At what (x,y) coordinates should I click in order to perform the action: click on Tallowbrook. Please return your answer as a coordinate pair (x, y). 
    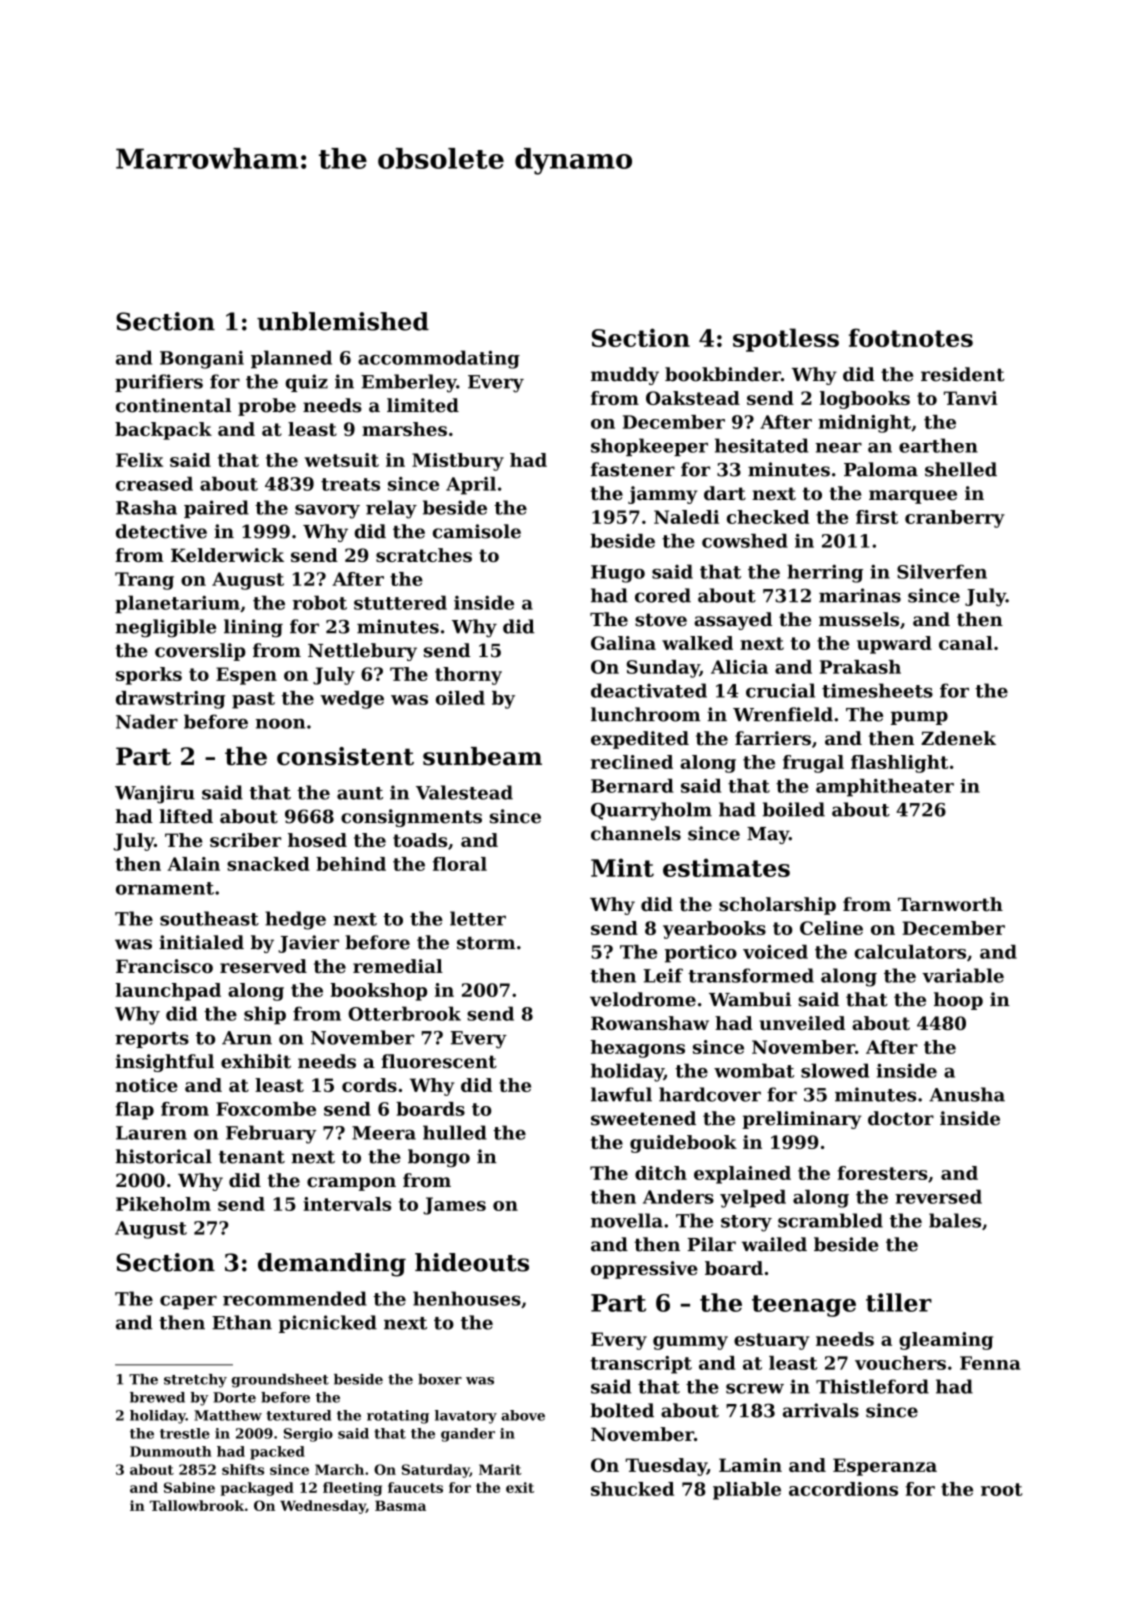
    Looking at the image, I should click on (197, 1505).
